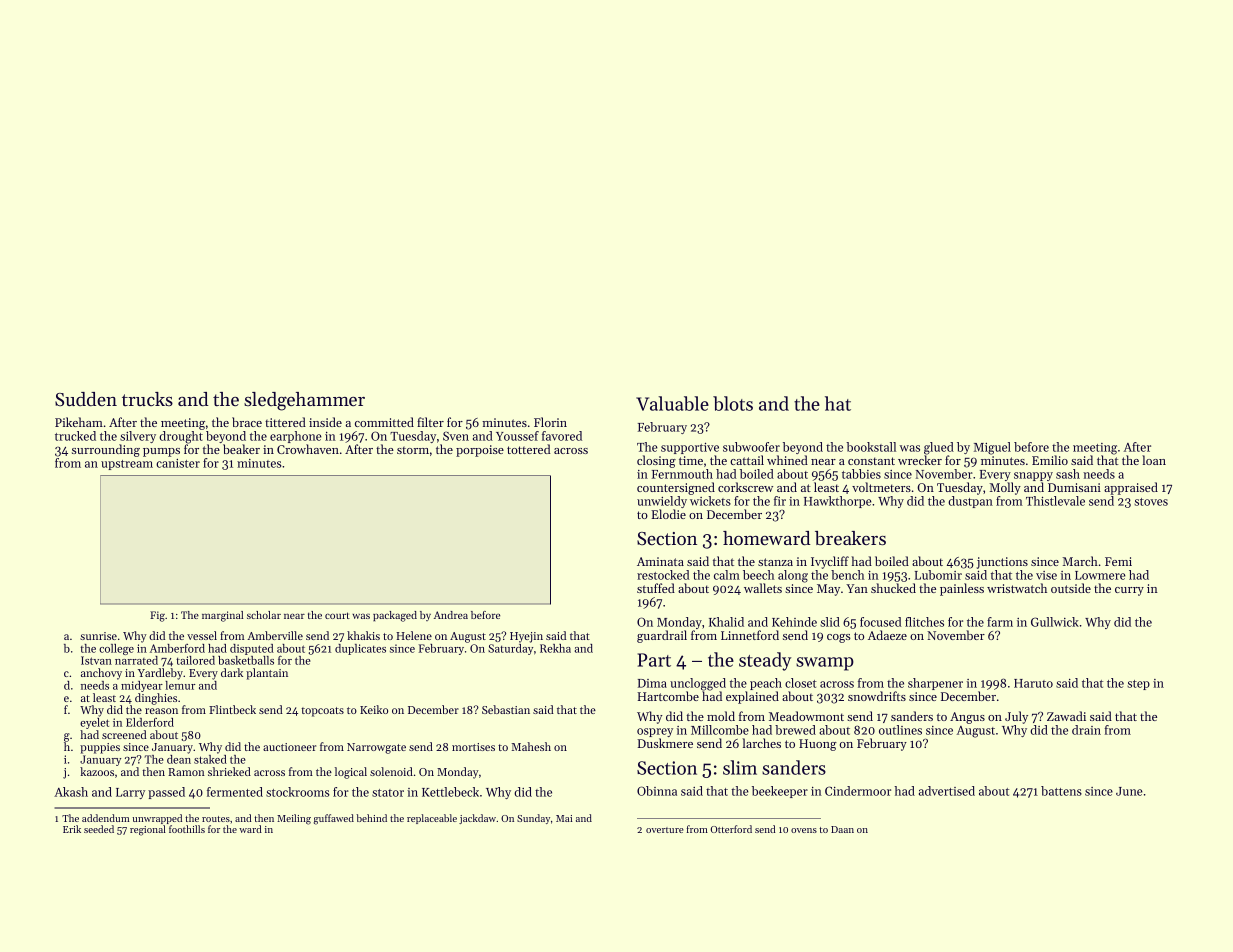 The image size is (1233, 952). What do you see at coordinates (72, 829) in the image?
I see `Erik` at bounding box center [72, 829].
